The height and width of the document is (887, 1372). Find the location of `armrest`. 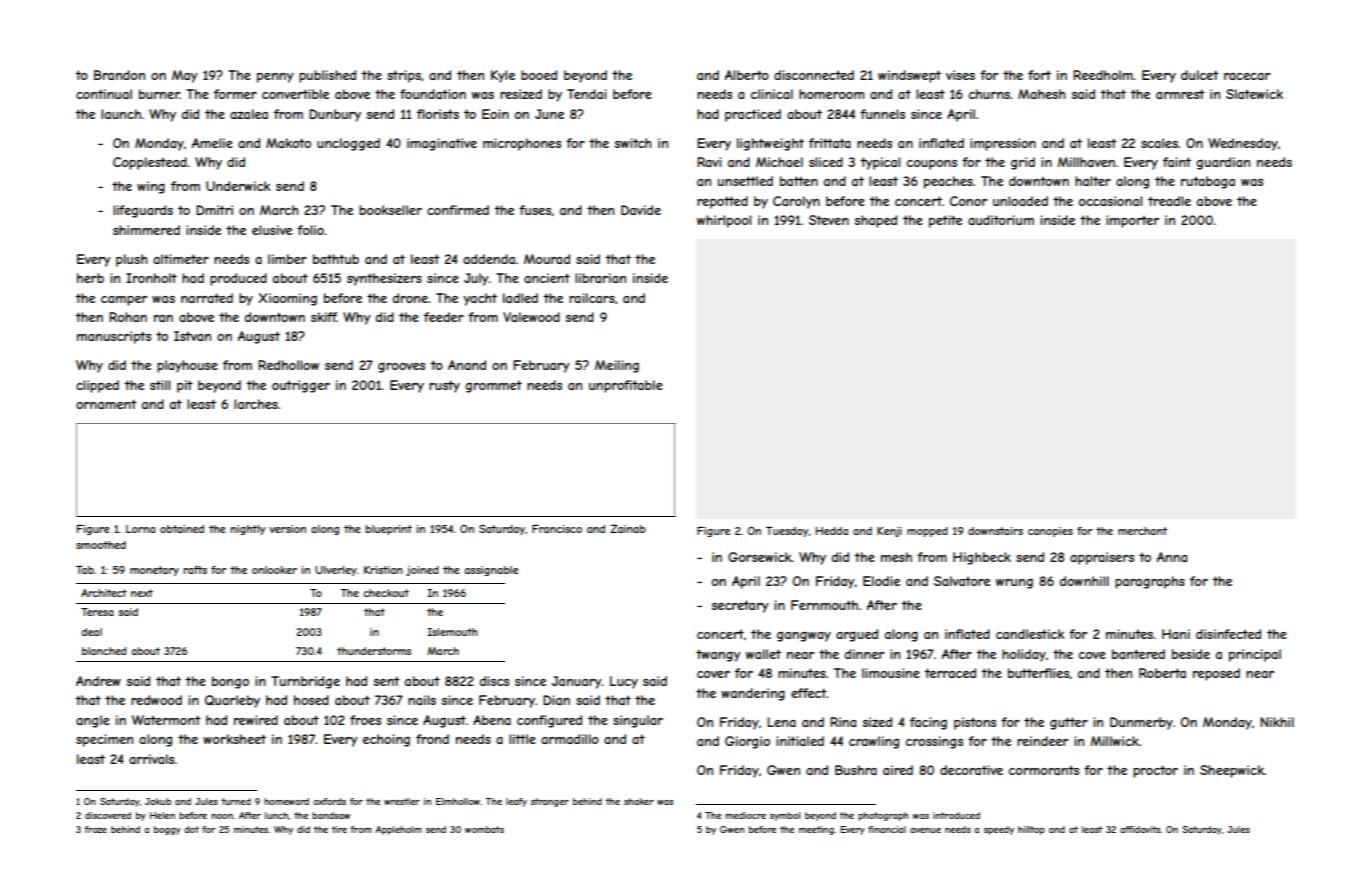

armrest is located at coordinates (1180, 94).
